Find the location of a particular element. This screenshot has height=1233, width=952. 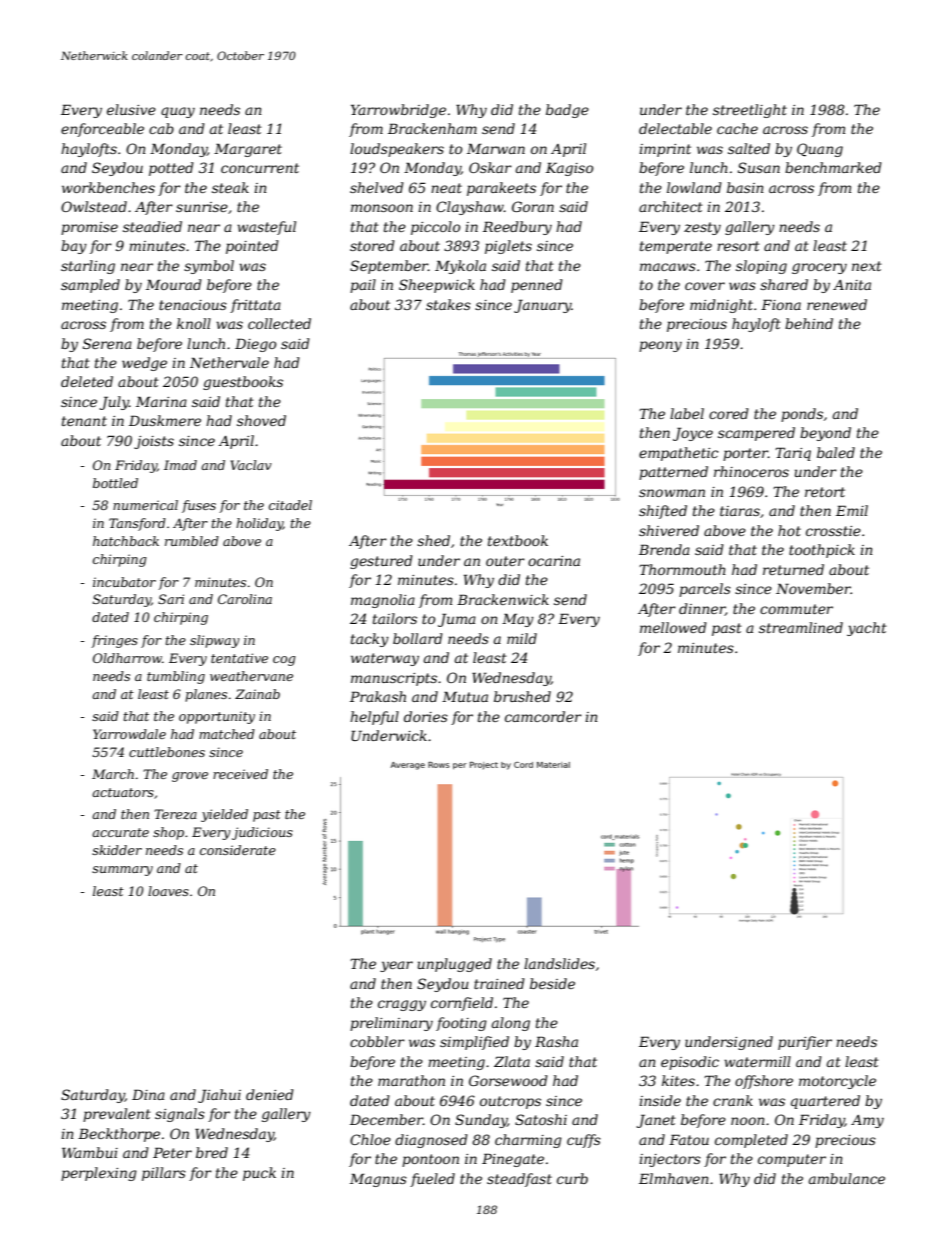

enforceable is located at coordinates (102, 130).
